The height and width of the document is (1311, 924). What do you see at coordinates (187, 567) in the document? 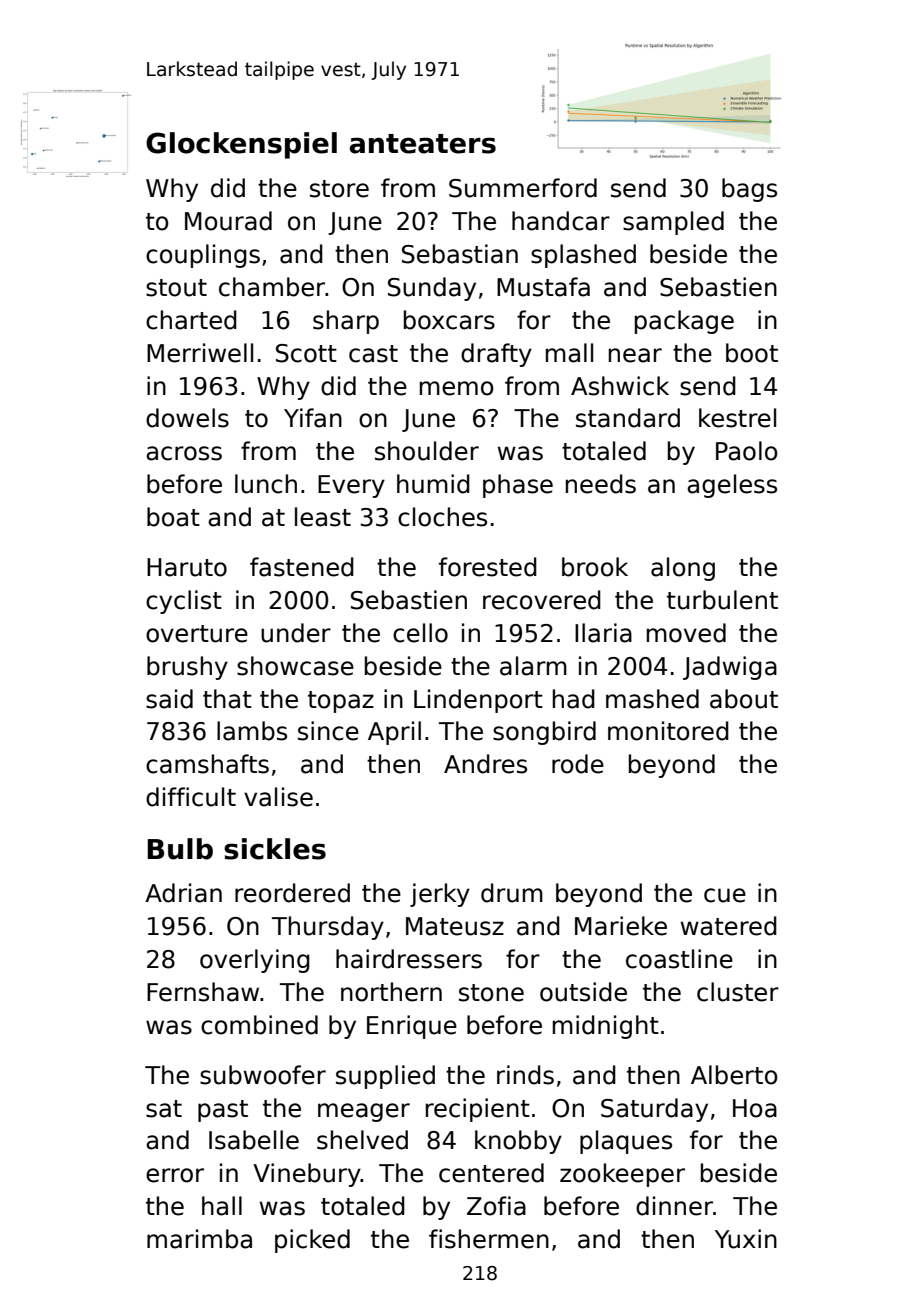
I see `Haruto` at bounding box center [187, 567].
